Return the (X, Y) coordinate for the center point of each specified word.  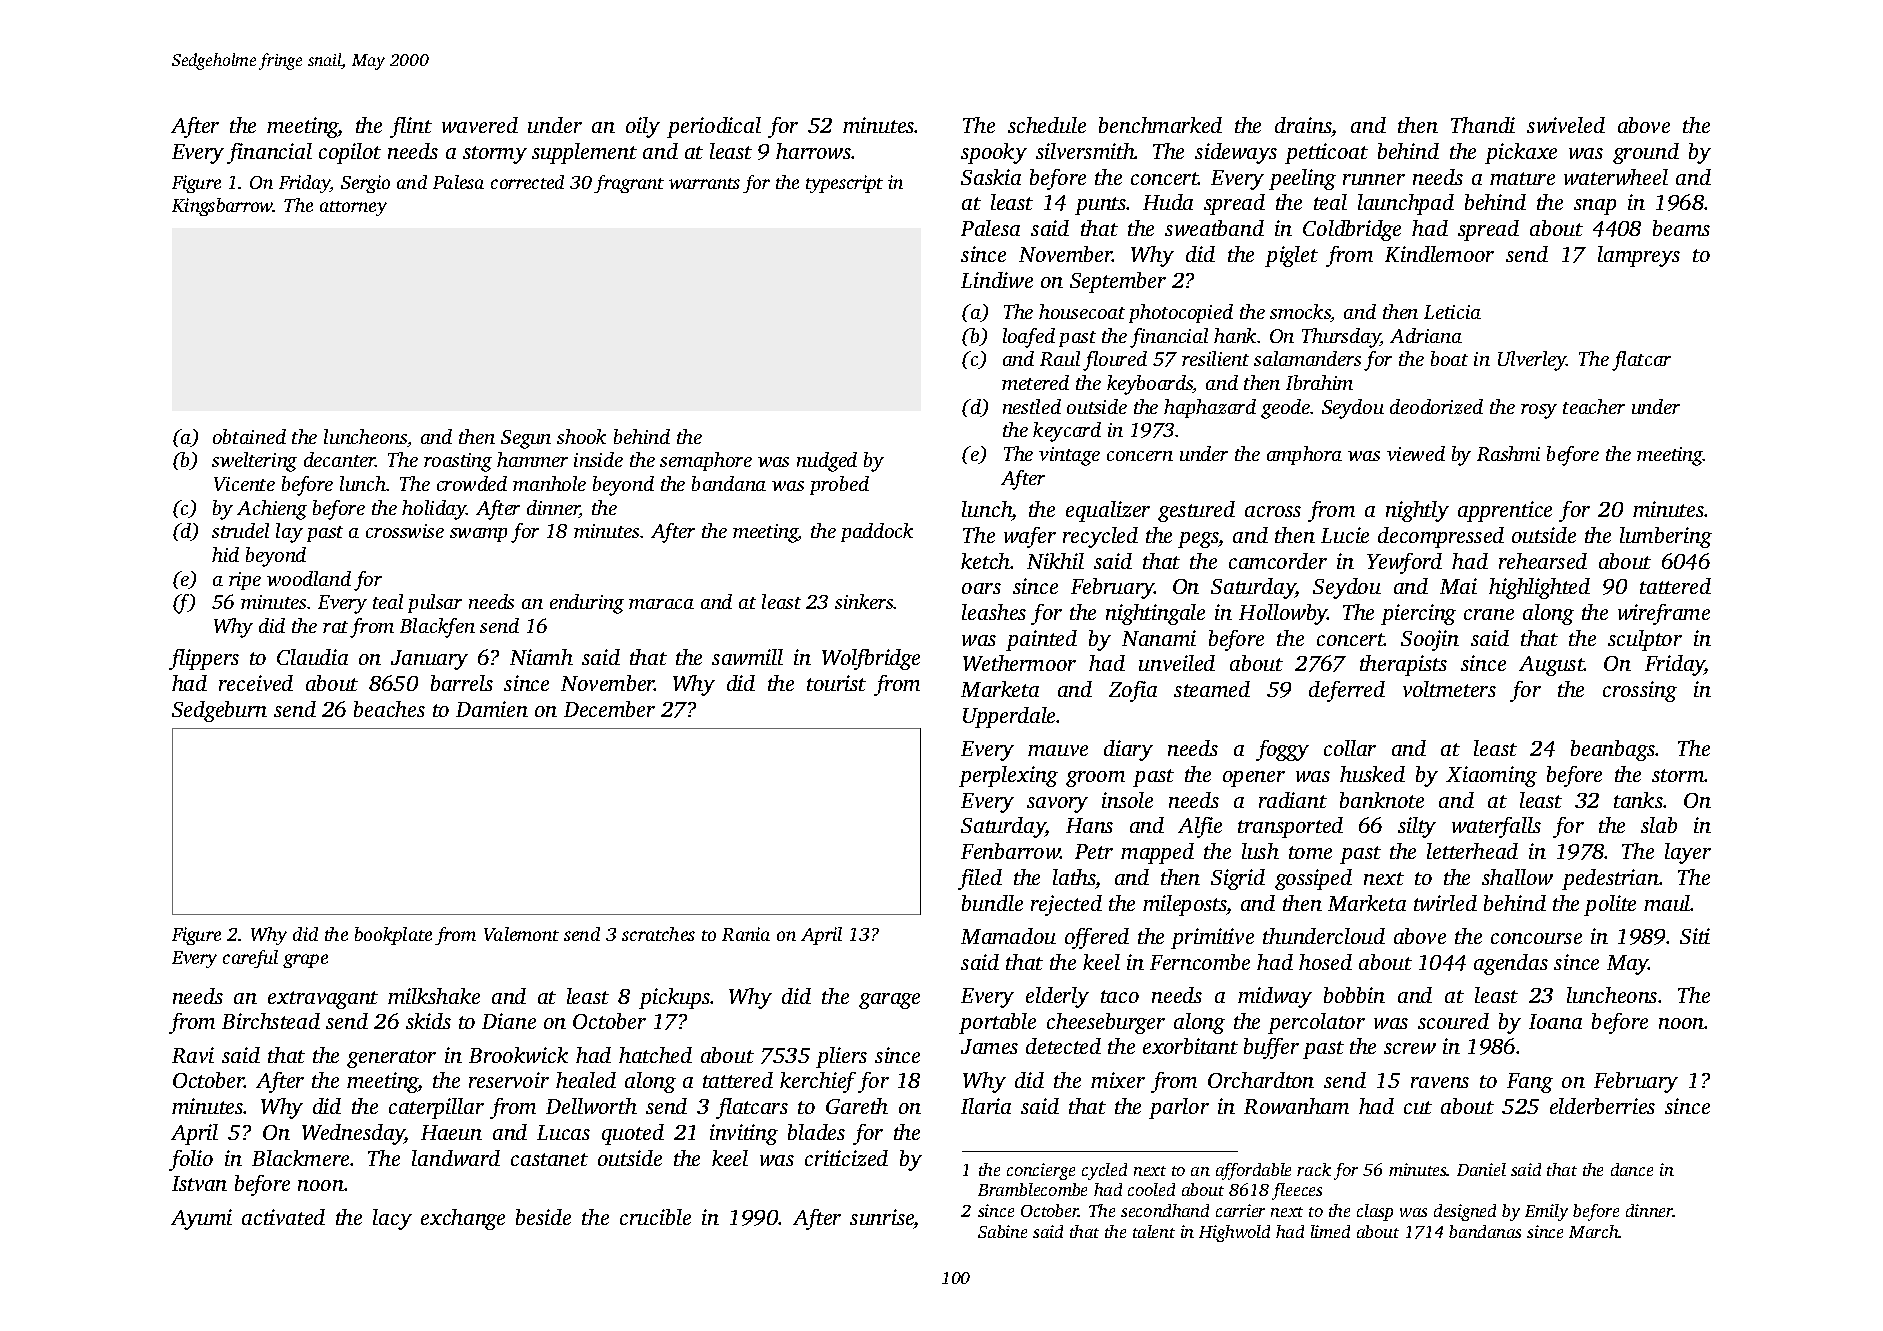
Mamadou (1008, 936)
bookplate (393, 936)
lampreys (1639, 256)
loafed (1029, 338)
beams (1681, 228)
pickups (675, 998)
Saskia (991, 177)
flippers (204, 659)
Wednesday (353, 1134)
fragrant (629, 184)
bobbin (1354, 995)
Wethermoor (1019, 663)
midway (1275, 997)
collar (1350, 748)
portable (997, 1023)
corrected (527, 182)
